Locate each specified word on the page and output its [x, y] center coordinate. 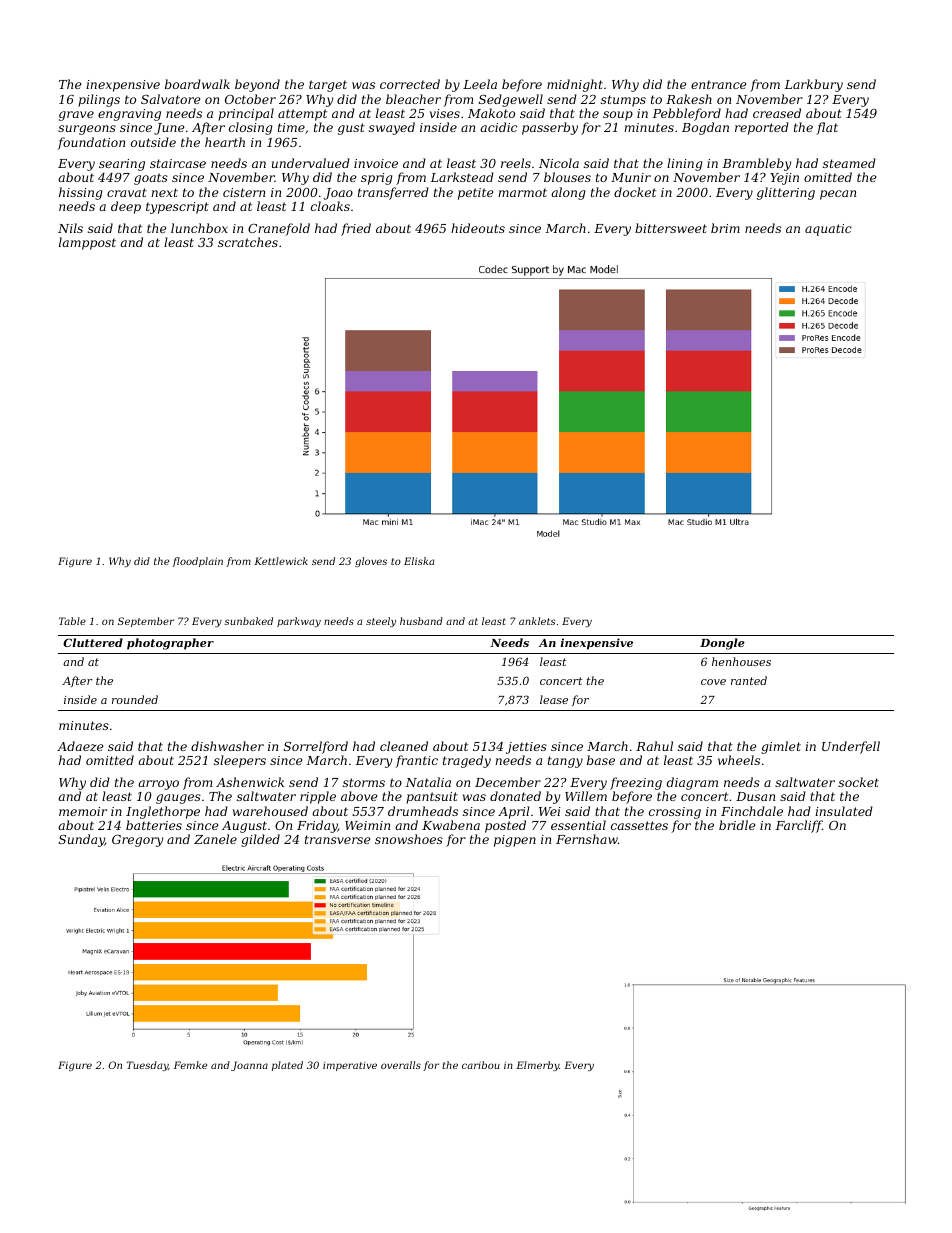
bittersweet [671, 228]
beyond [257, 85]
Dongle [722, 644]
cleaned [404, 746]
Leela [480, 84]
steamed [849, 163]
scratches [248, 242]
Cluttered [93, 642]
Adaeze [80, 746]
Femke [190, 1065]
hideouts [478, 228]
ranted [749, 680]
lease [554, 699]
